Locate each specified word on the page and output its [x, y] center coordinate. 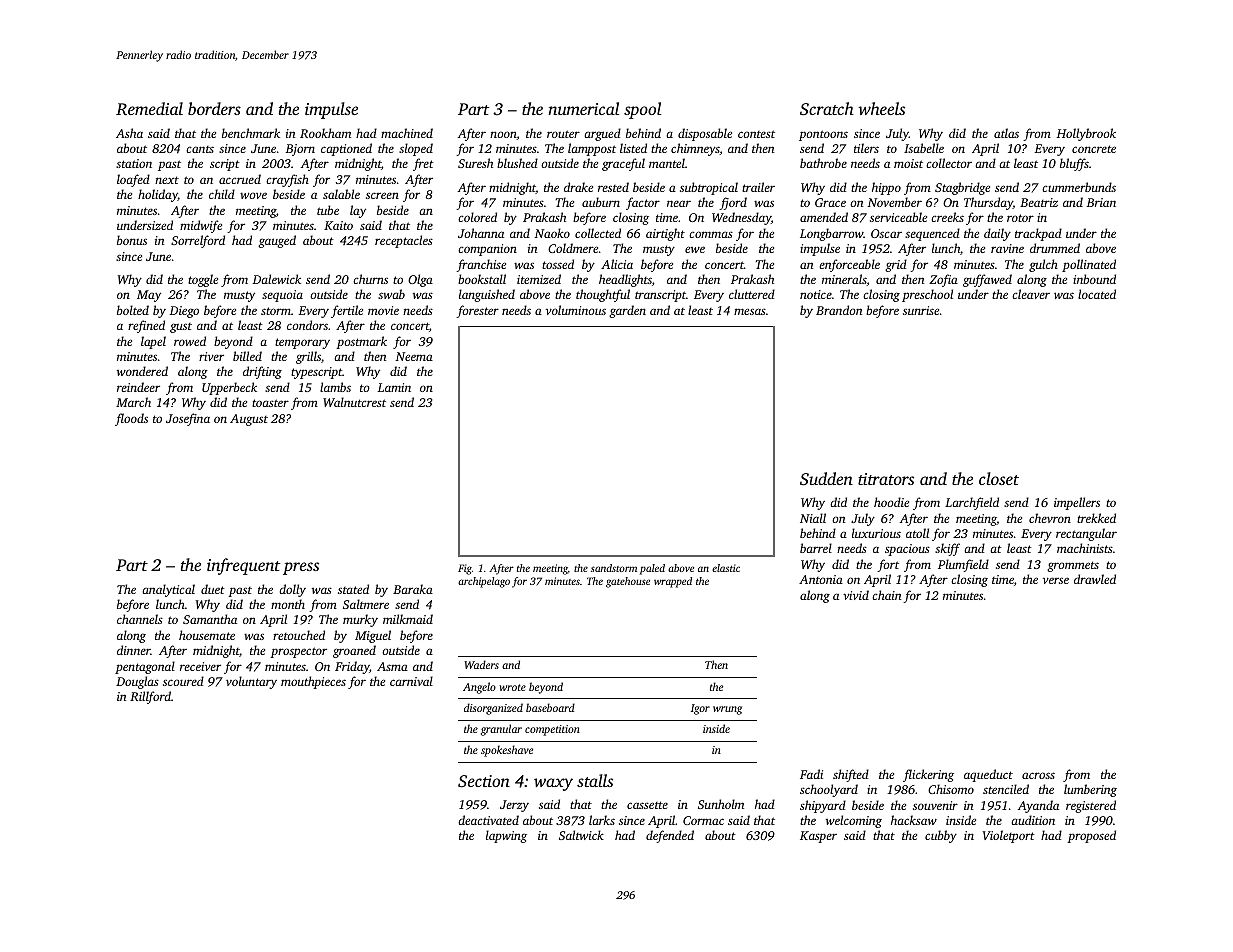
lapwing [506, 836]
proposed [1092, 836]
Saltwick [581, 835]
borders [214, 108]
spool [642, 110]
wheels [881, 108]
